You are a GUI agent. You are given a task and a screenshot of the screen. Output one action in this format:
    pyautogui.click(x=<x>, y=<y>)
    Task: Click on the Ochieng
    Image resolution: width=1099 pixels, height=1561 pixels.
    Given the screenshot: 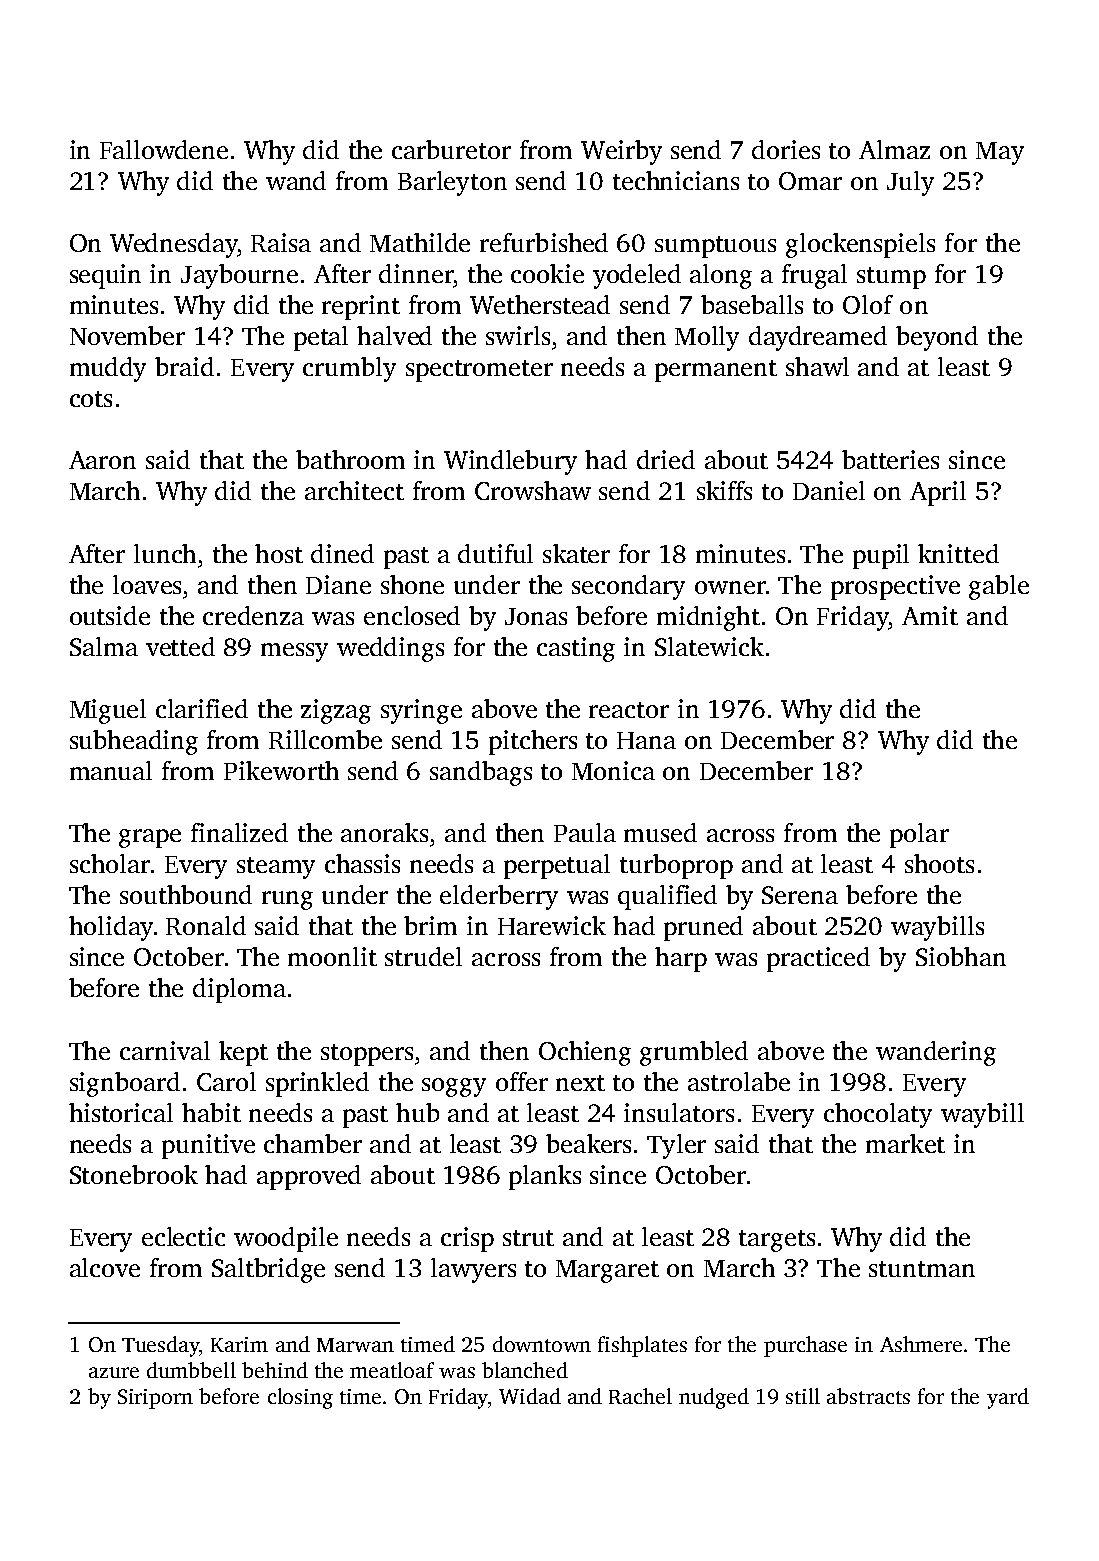 What is the action you would take?
    pyautogui.click(x=585, y=1053)
